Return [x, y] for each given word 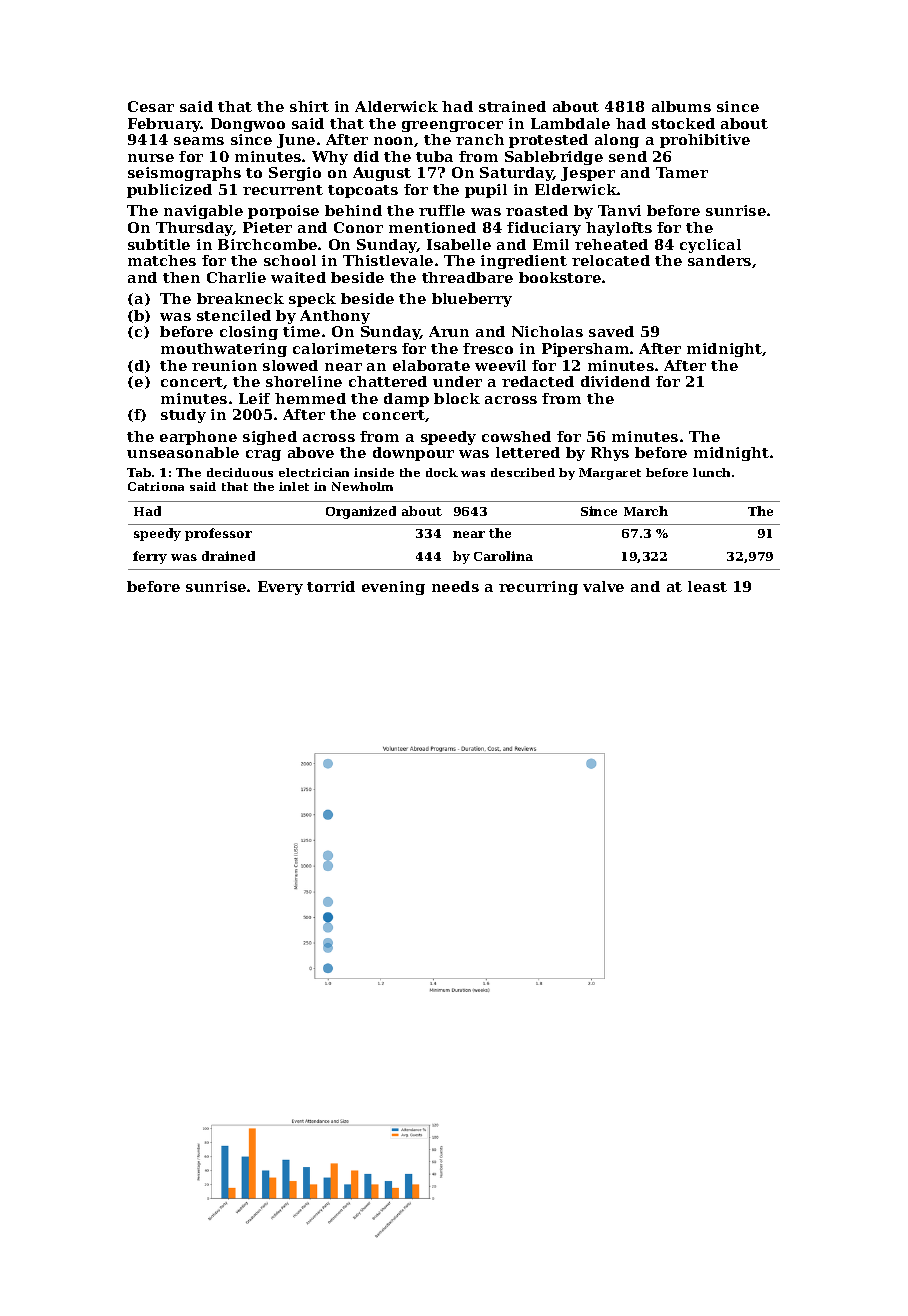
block [457, 398]
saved [611, 331]
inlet [294, 486]
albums [681, 106]
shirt [309, 106]
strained [512, 106]
